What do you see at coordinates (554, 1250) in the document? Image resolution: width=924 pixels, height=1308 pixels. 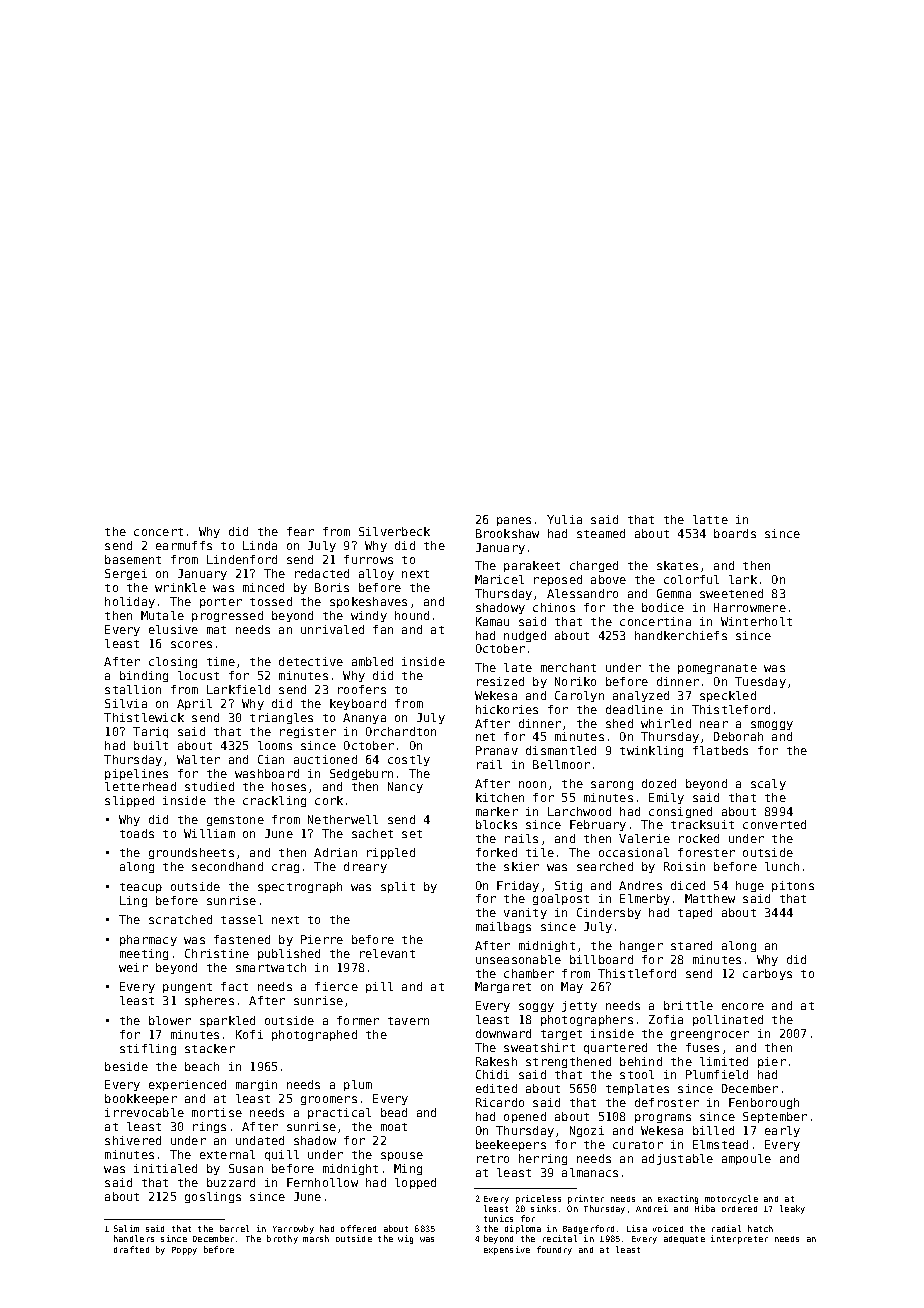 I see `foundry` at bounding box center [554, 1250].
